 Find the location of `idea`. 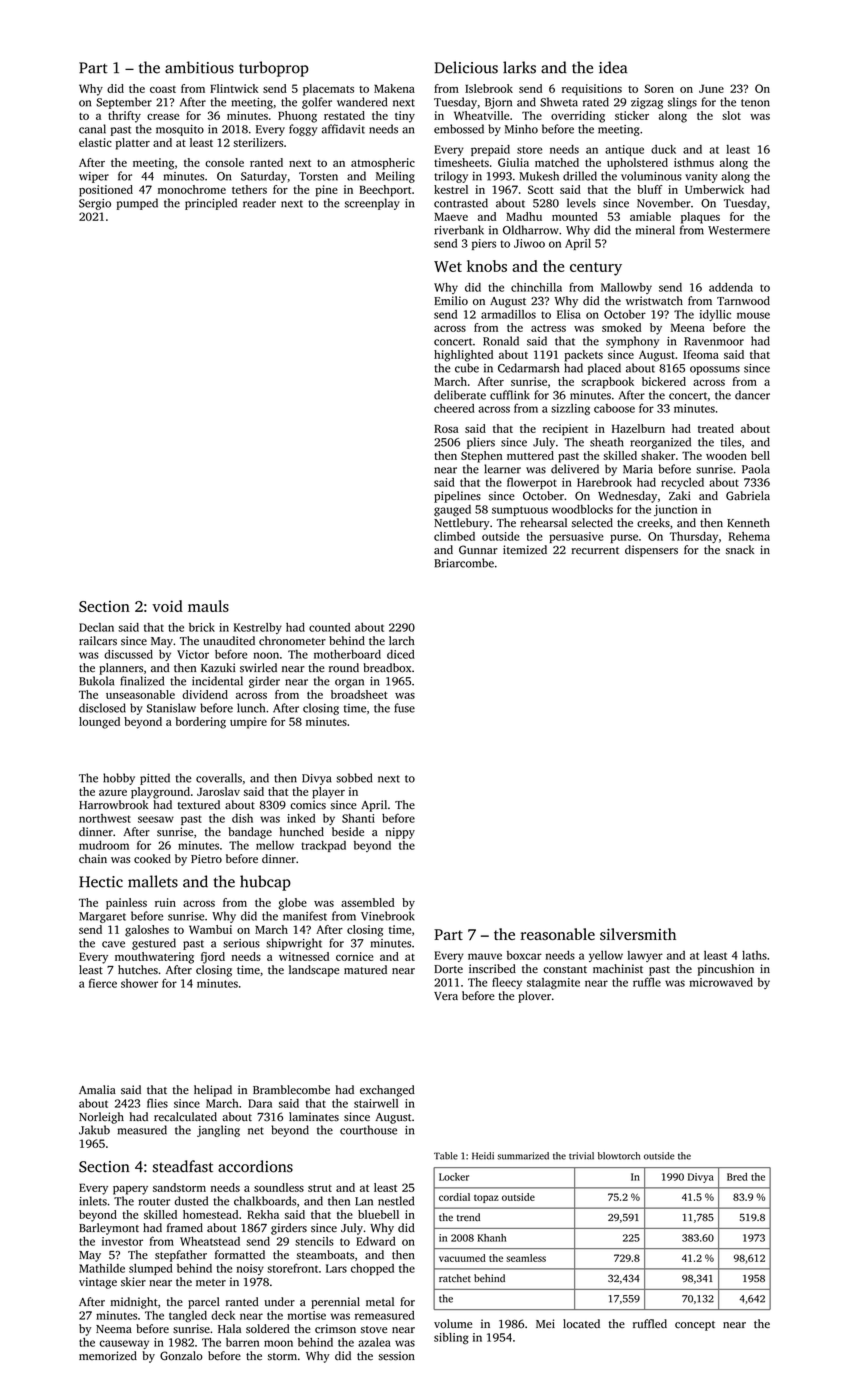

idea is located at coordinates (613, 67).
